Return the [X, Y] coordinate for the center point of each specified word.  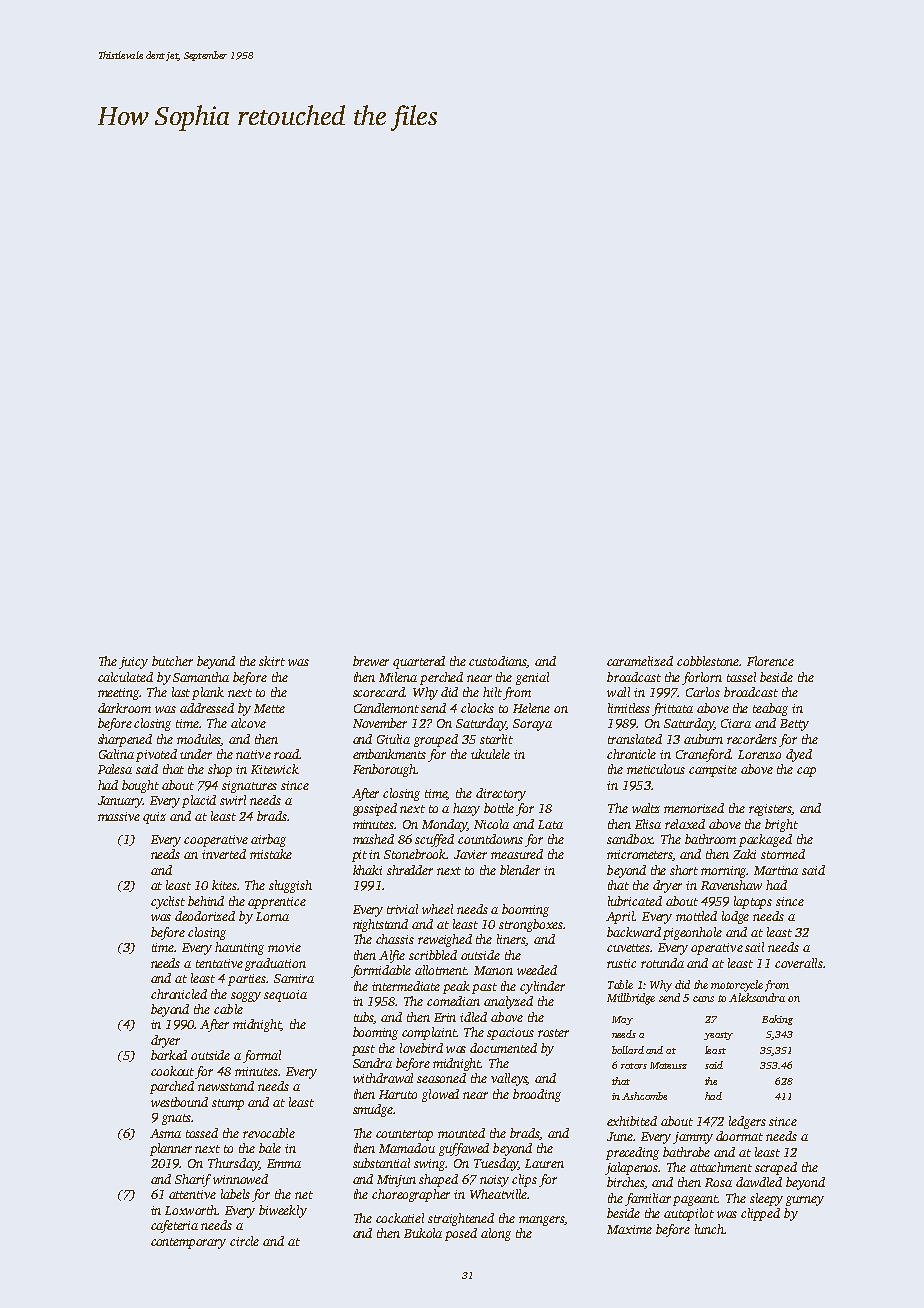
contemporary [188, 1243]
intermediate [406, 986]
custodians [498, 662]
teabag [770, 709]
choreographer [411, 1195]
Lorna [272, 916]
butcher [172, 661]
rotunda [662, 963]
